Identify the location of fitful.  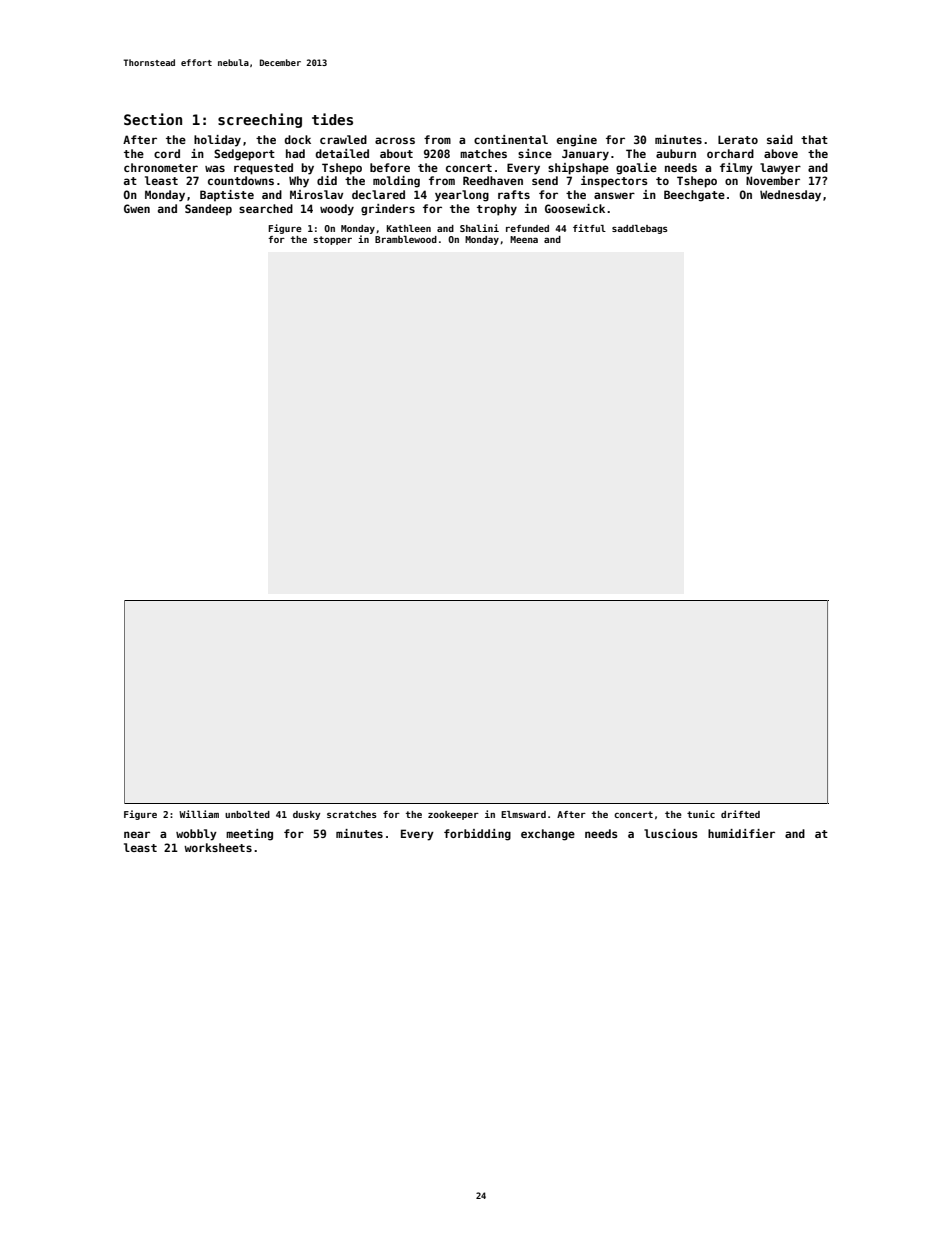
(589, 228).
